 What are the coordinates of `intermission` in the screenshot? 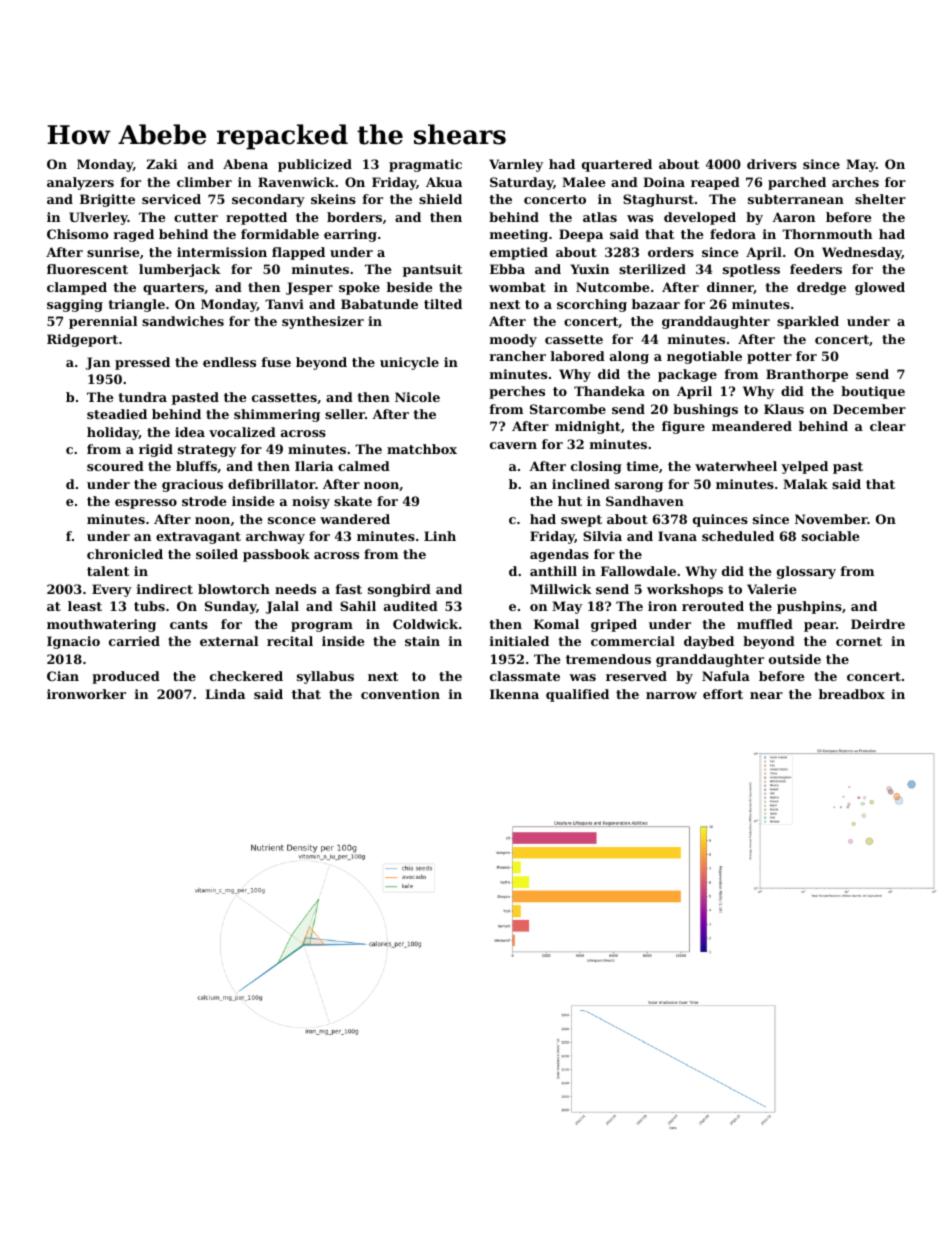 It's located at (222, 252).
